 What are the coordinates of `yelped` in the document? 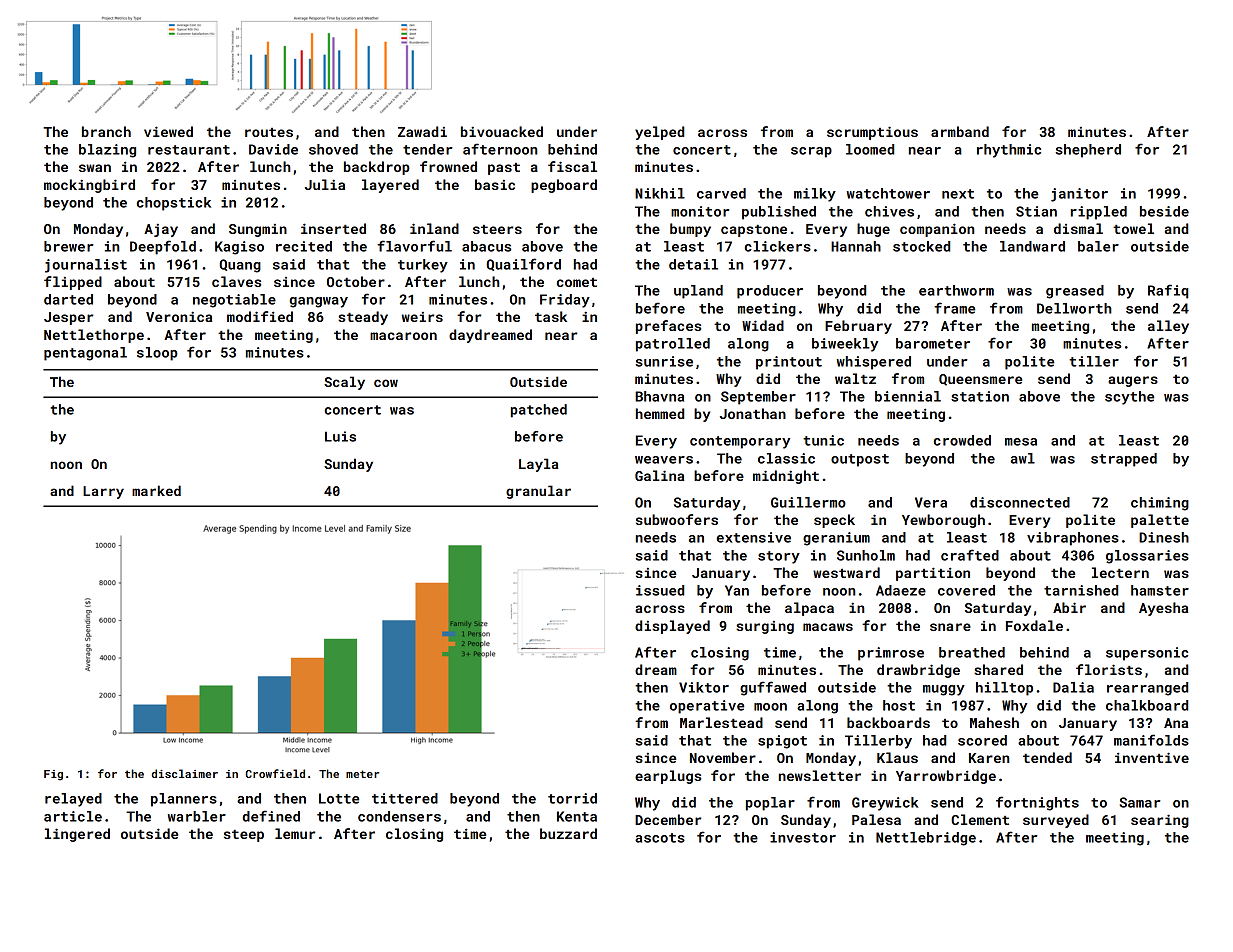 It's located at (659, 133).
